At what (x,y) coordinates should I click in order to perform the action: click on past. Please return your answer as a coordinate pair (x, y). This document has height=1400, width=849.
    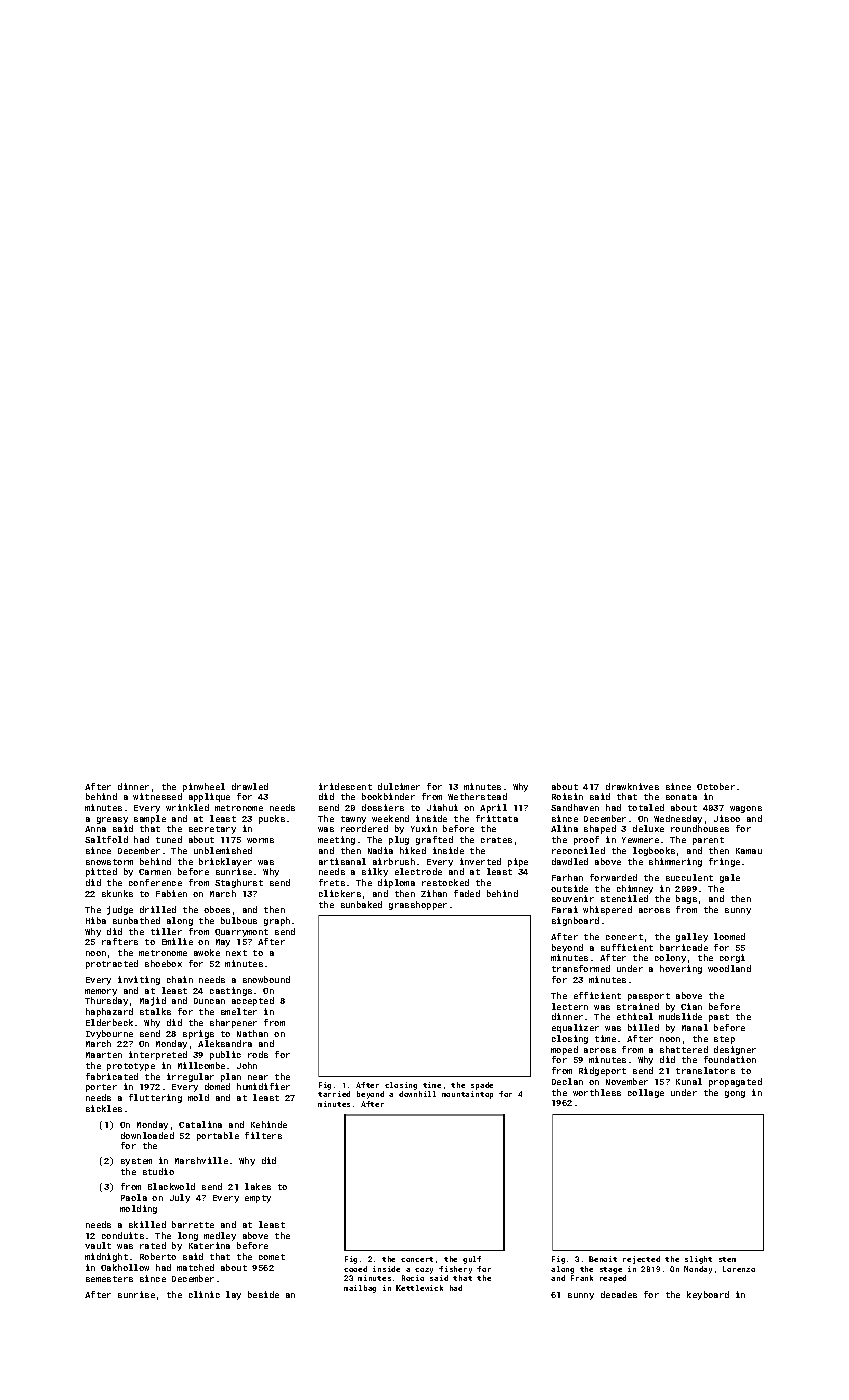
    Looking at the image, I should click on (719, 1018).
